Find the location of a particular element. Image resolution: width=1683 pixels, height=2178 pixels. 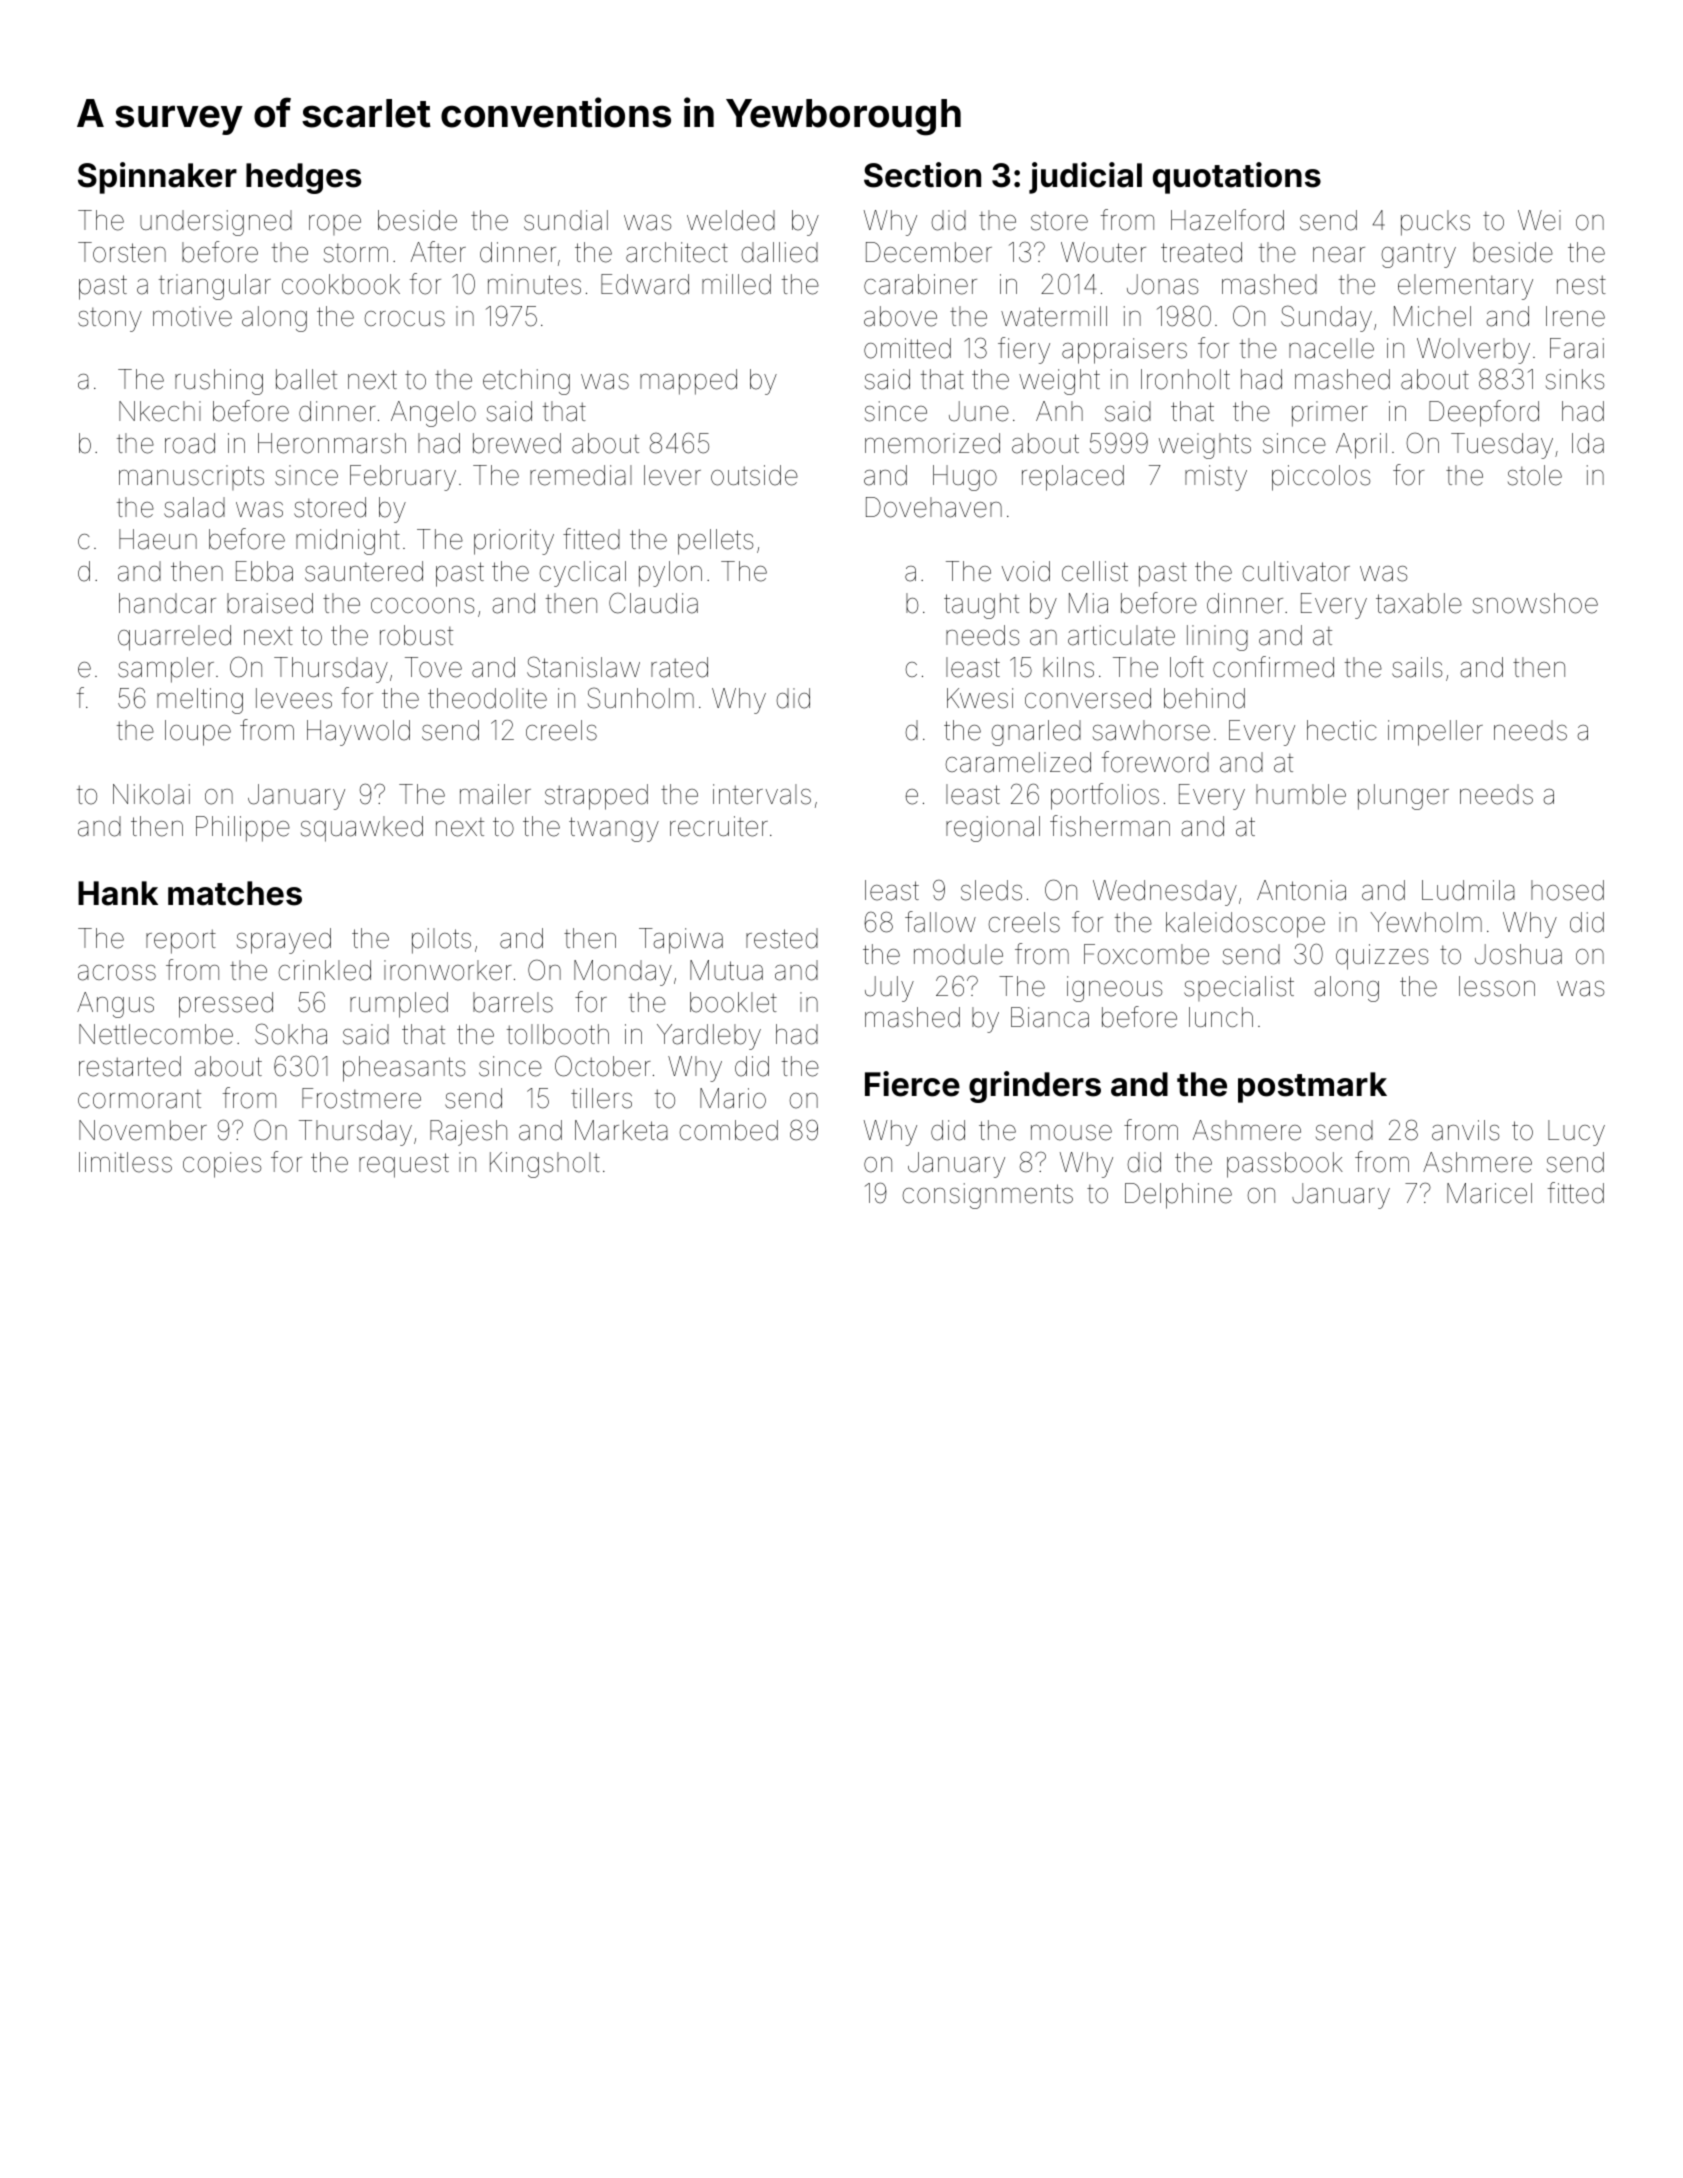

Edward is located at coordinates (645, 284).
